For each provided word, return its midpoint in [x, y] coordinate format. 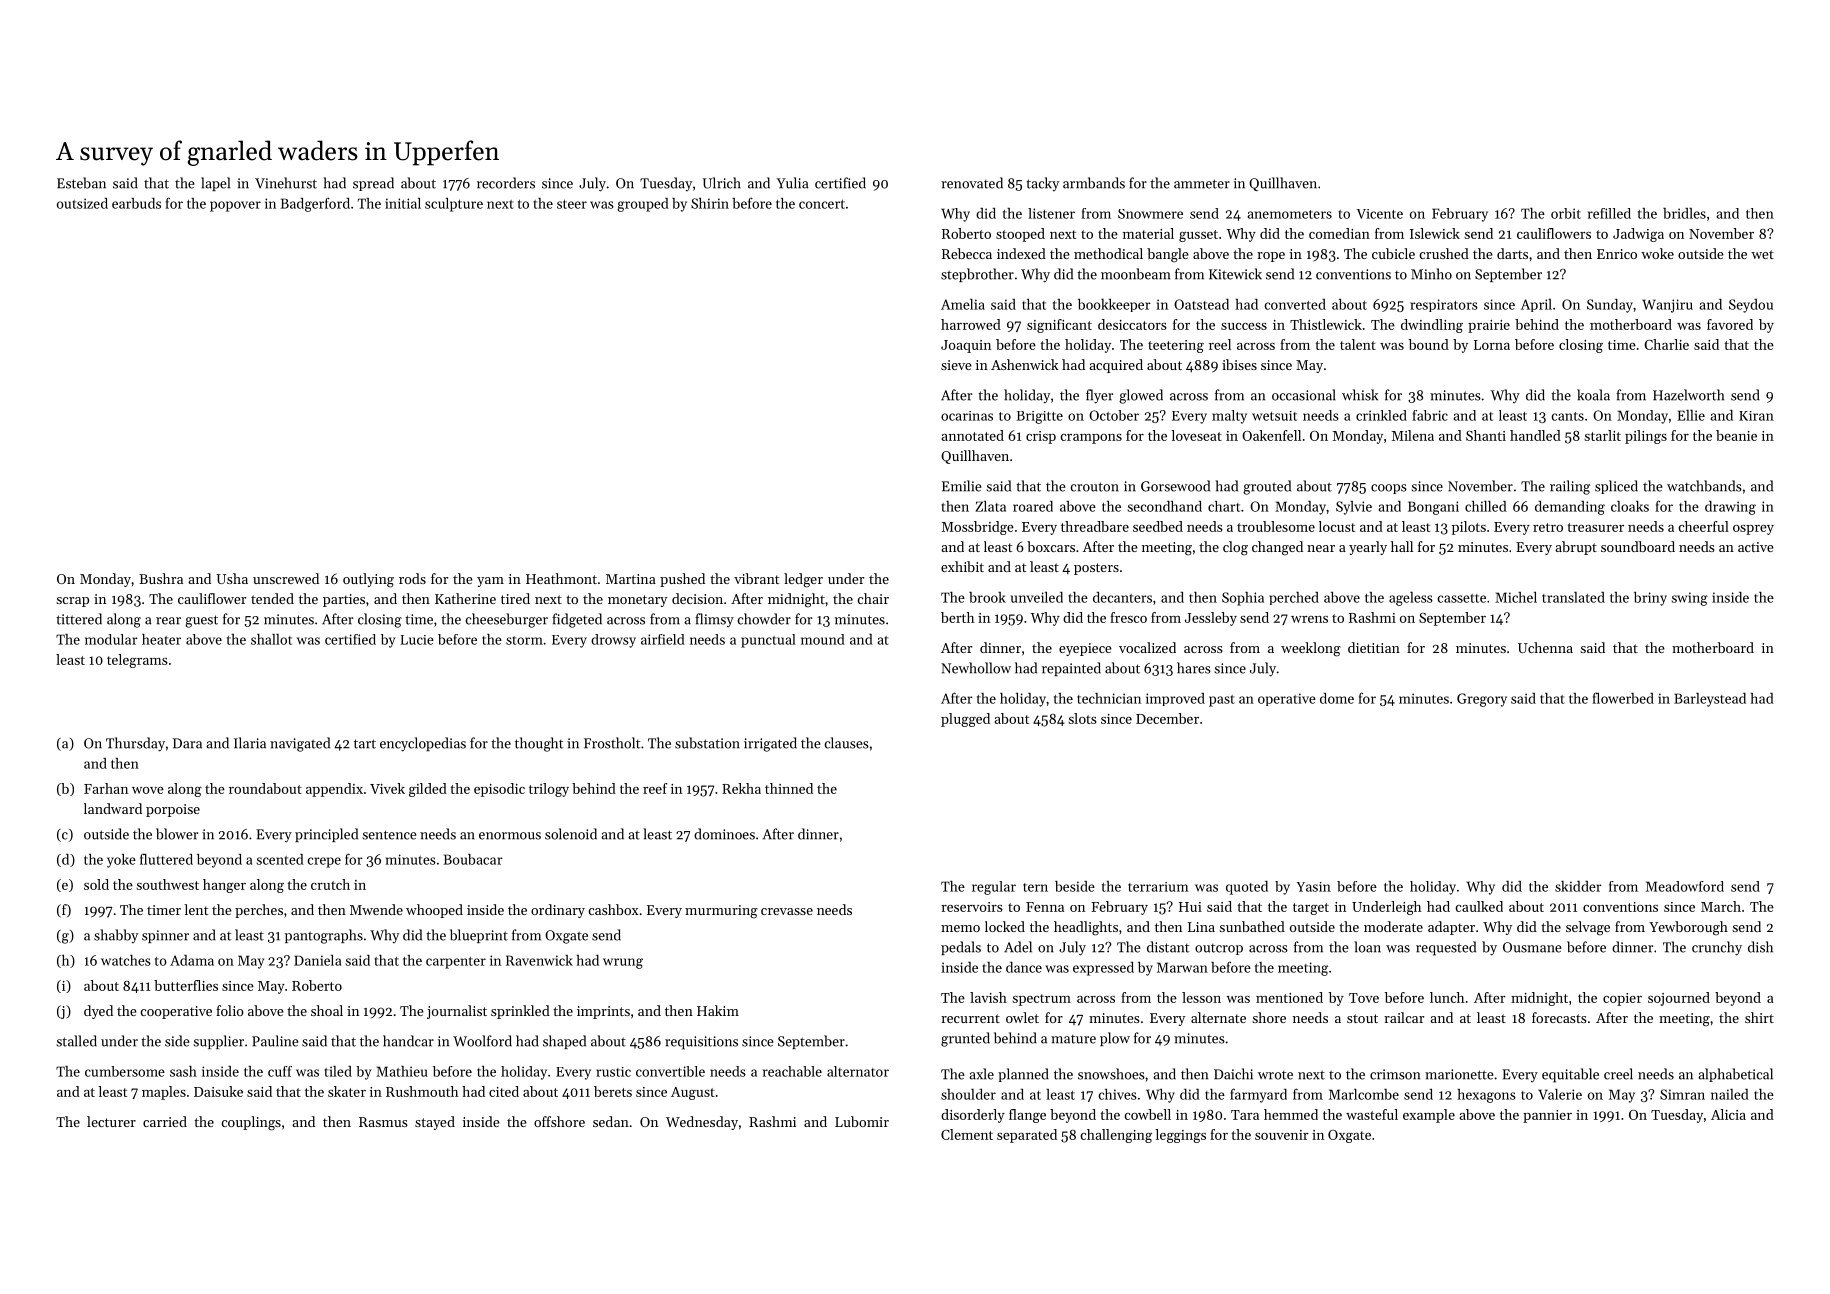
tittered [79, 619]
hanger [224, 886]
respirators [1444, 305]
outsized [82, 203]
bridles [1684, 213]
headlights [1086, 928]
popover [235, 206]
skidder [1578, 886]
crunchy [1717, 948]
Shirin [710, 203]
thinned [789, 788]
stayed [435, 1123]
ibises [1239, 364]
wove [148, 790]
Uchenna [1545, 647]
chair [873, 598]
